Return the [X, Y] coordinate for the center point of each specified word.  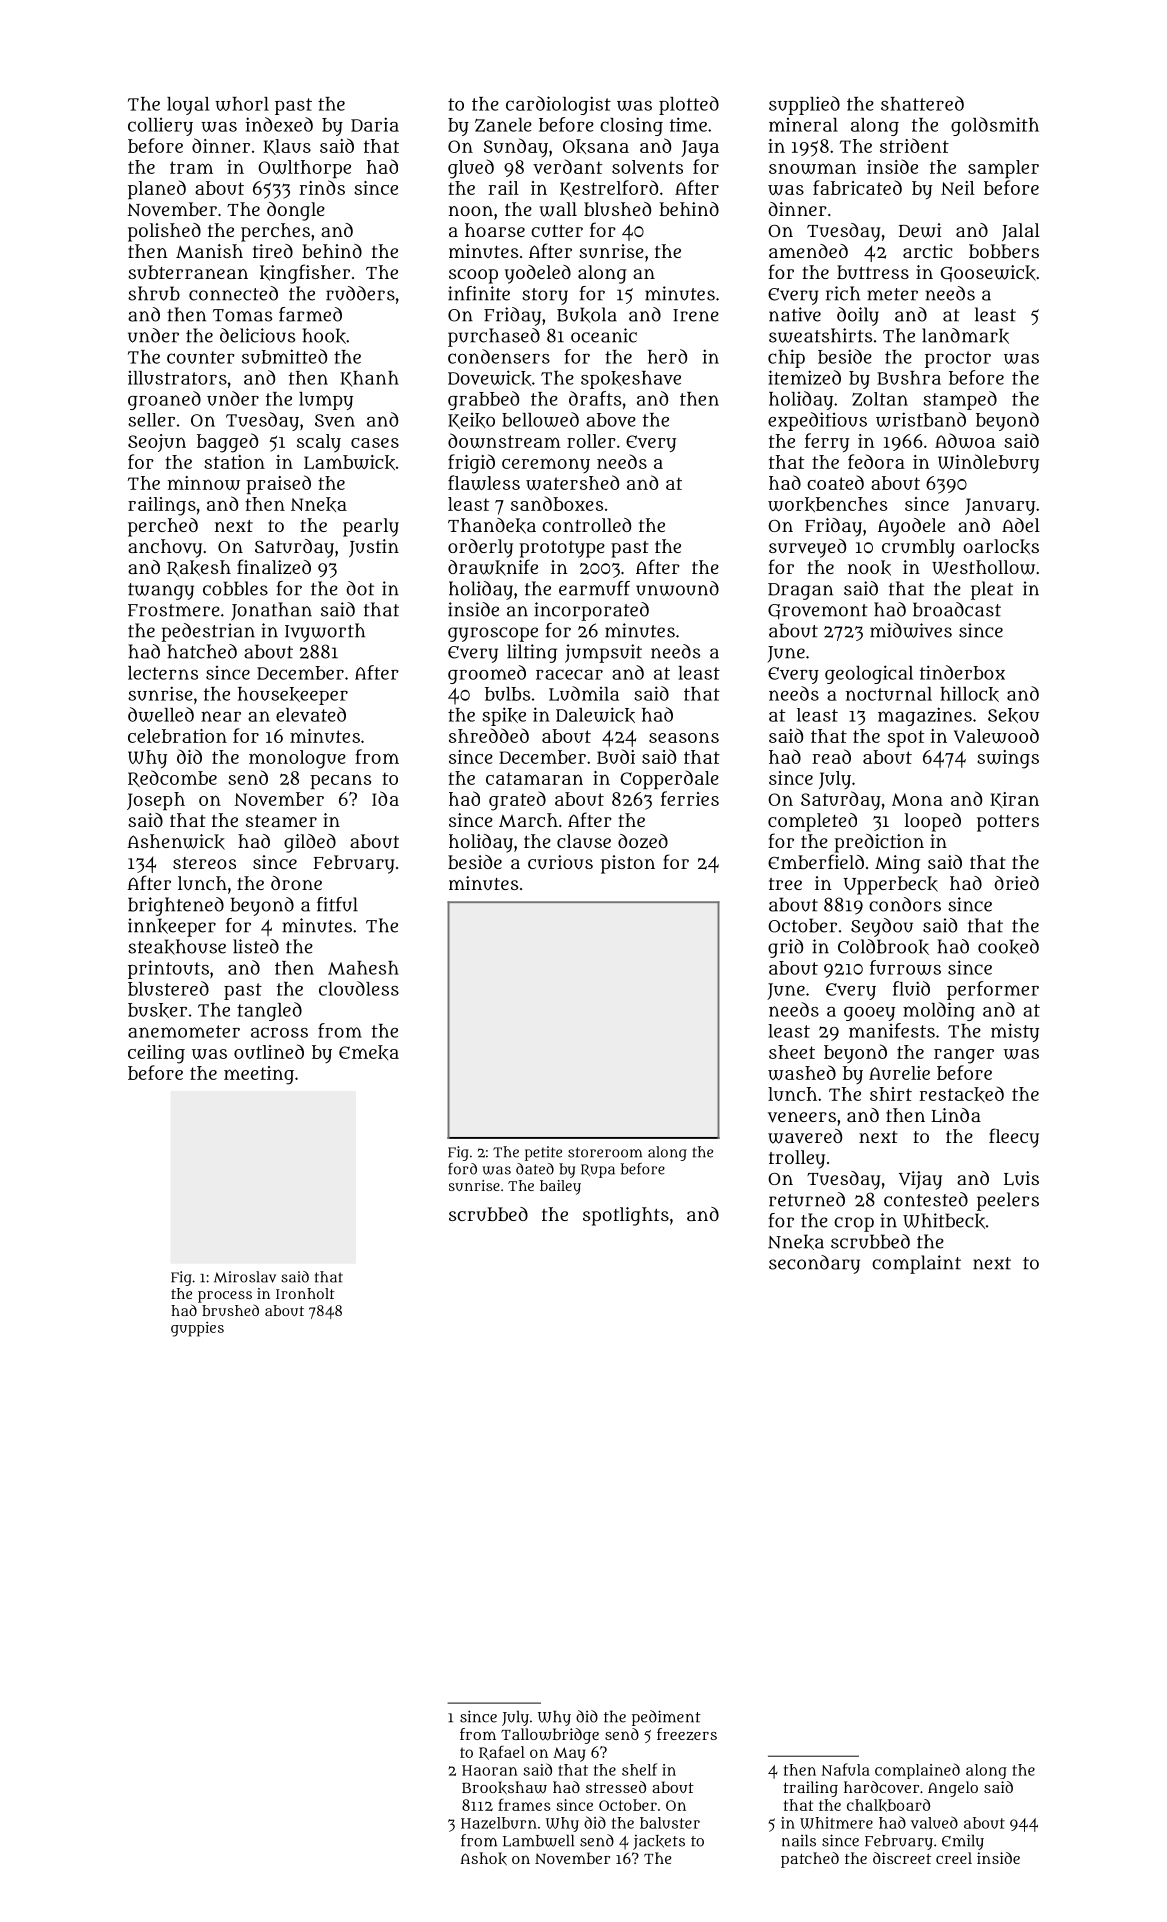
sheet [792, 1052]
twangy [161, 591]
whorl [242, 104]
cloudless [359, 988]
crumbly [918, 548]
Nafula [846, 1769]
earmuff [594, 588]
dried [1016, 883]
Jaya [700, 148]
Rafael [502, 1752]
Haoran [490, 1770]
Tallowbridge [550, 1736]
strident [914, 145]
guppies [197, 1329]
